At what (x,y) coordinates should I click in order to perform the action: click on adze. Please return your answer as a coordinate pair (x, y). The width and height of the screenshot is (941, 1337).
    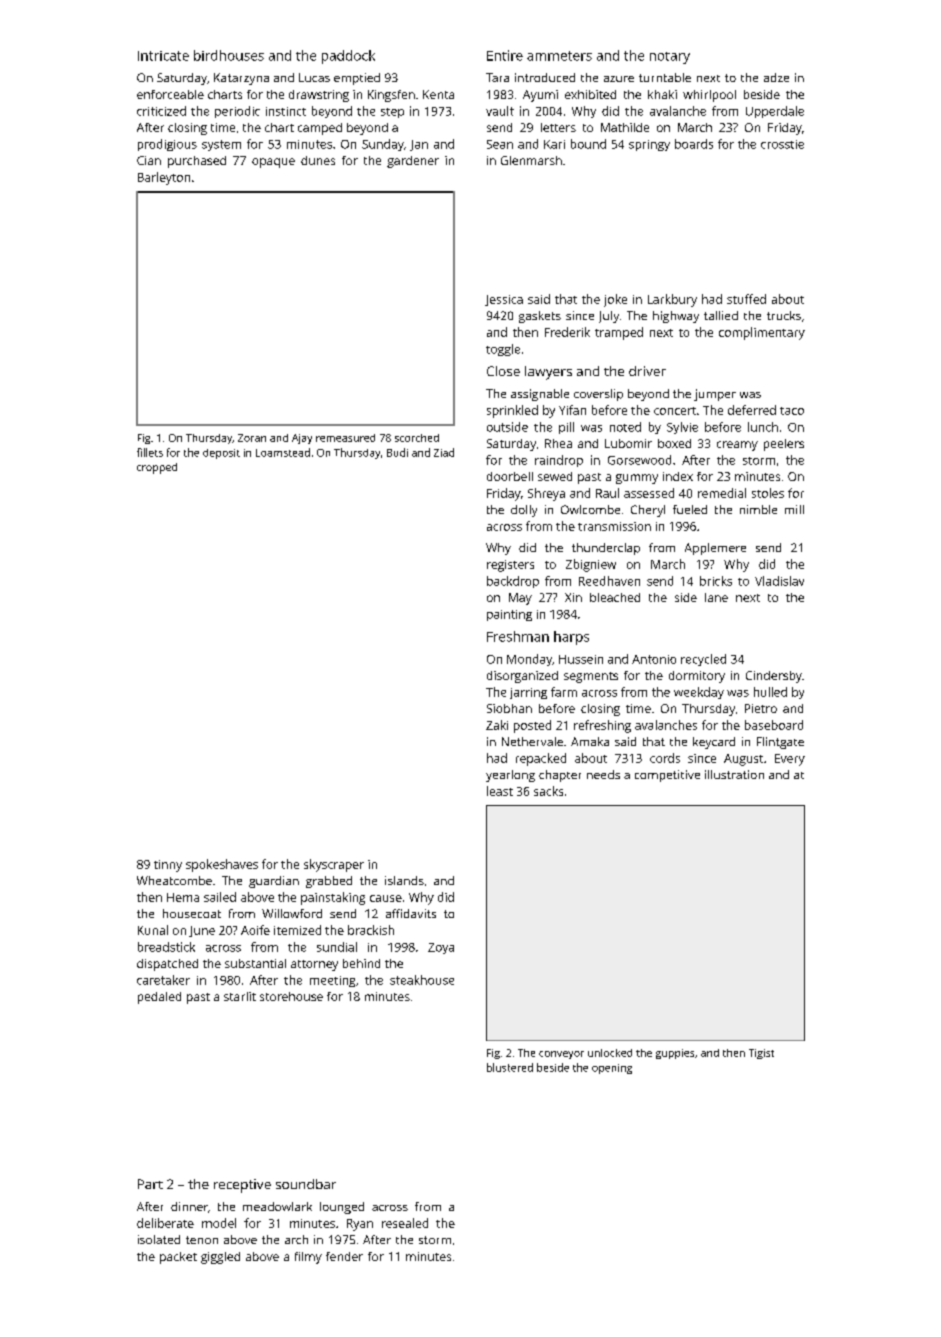
    Looking at the image, I should click on (776, 77).
